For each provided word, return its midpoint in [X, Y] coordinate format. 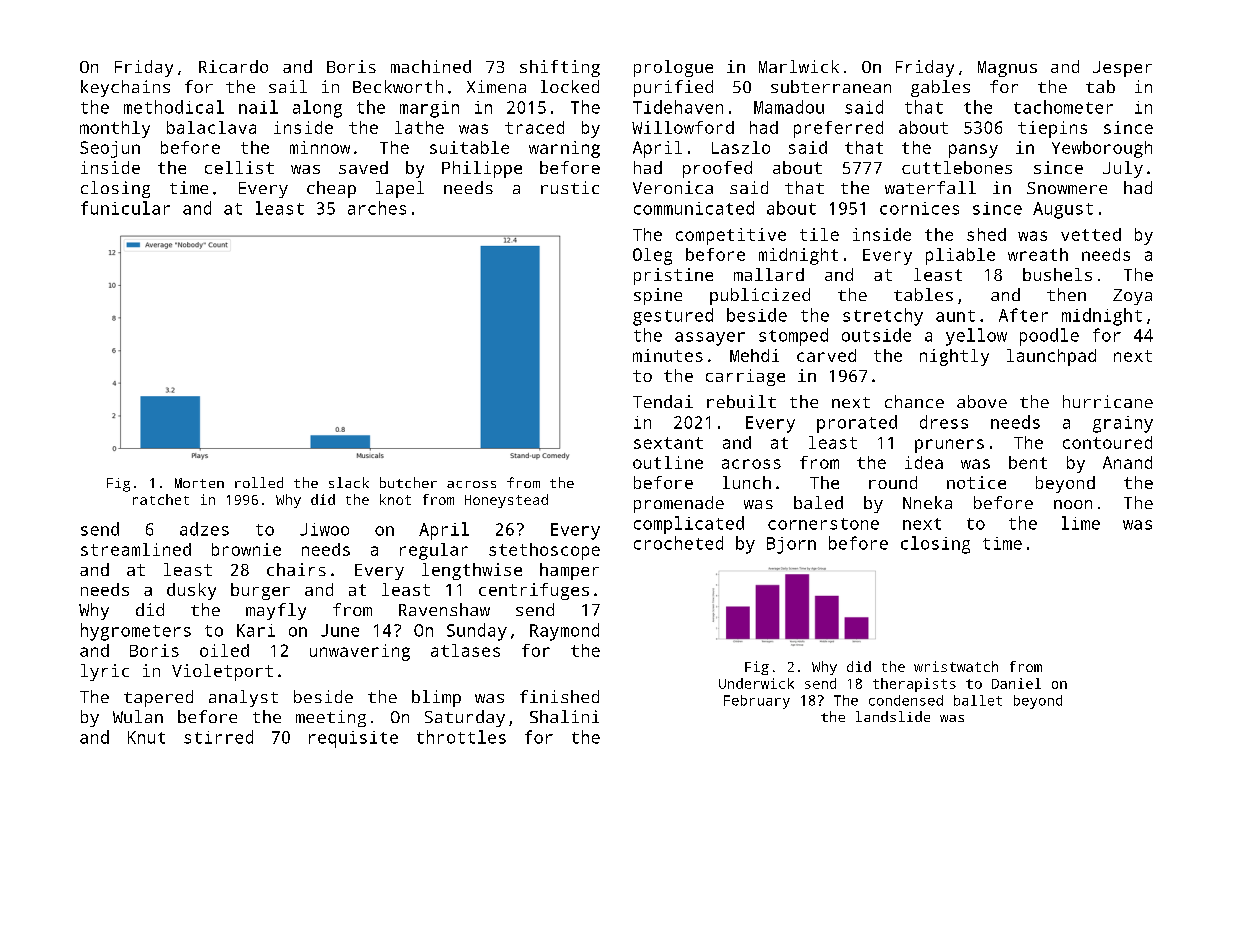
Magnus [1007, 69]
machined [431, 66]
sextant [668, 443]
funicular [125, 208]
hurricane [1108, 401]
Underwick [756, 683]
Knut [146, 737]
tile [819, 234]
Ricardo [233, 66]
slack [349, 482]
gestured [673, 317]
